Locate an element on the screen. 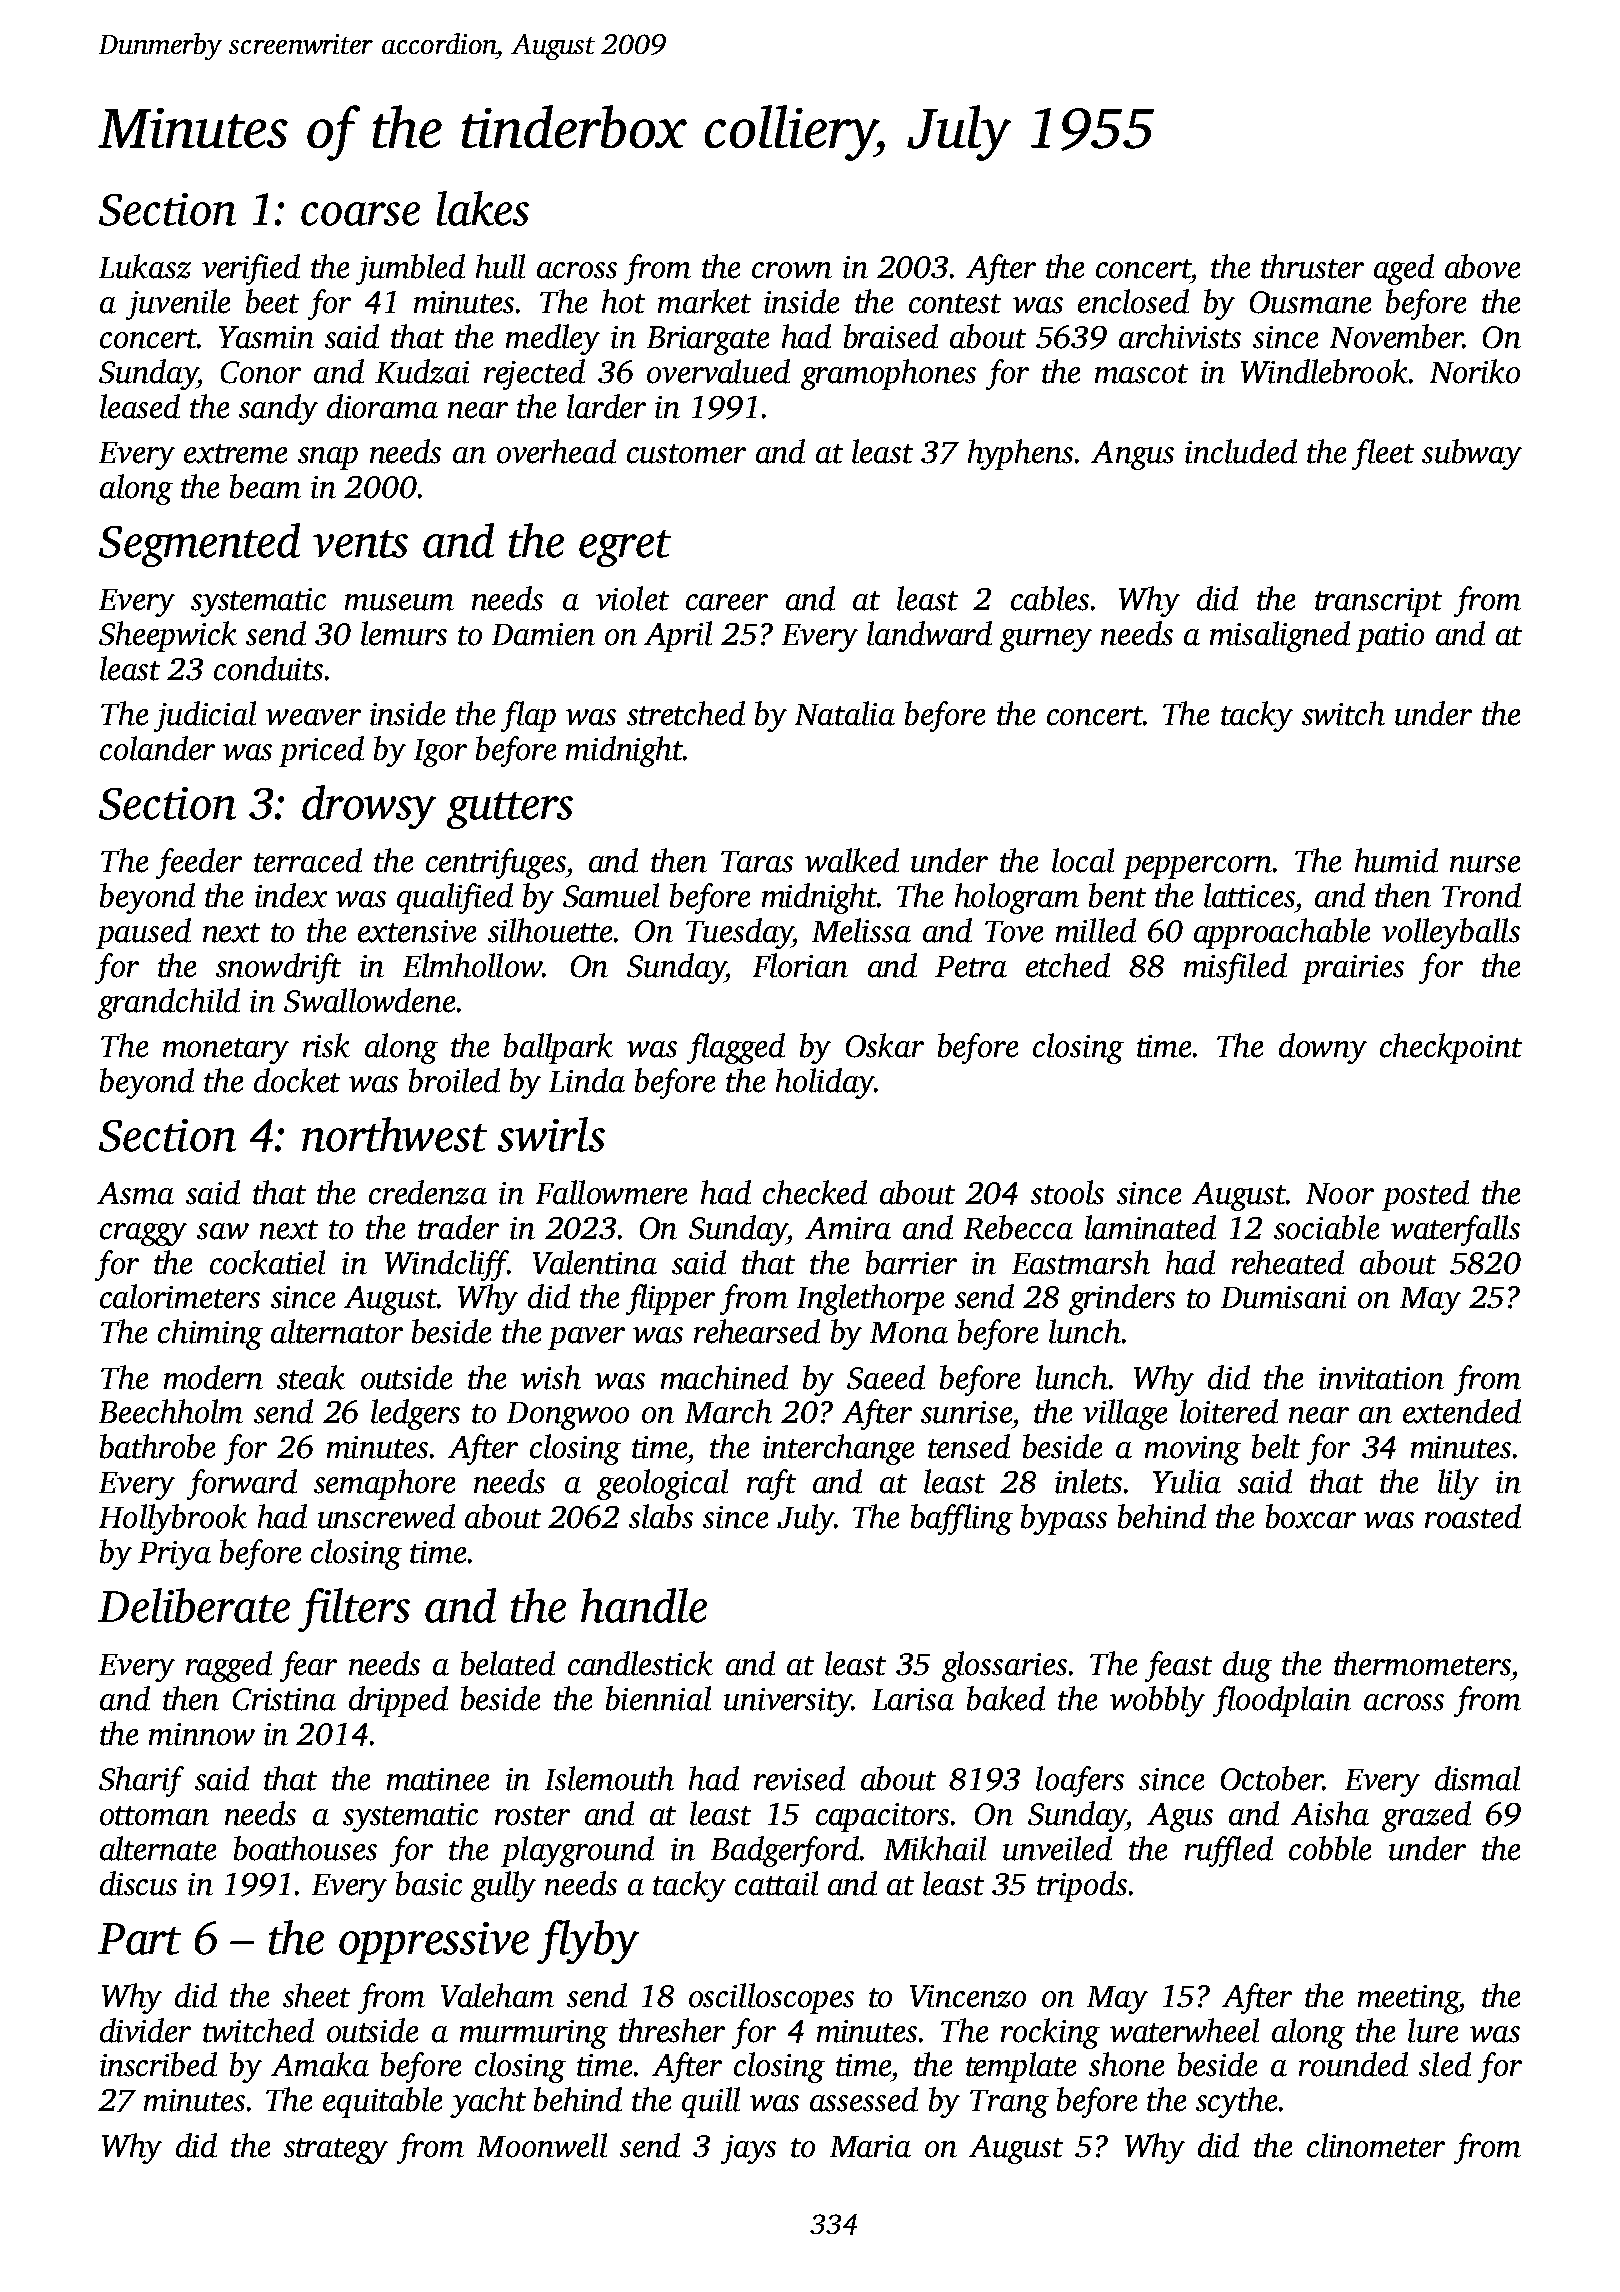 The height and width of the screenshot is (2292, 1620). belt is located at coordinates (1276, 1446).
